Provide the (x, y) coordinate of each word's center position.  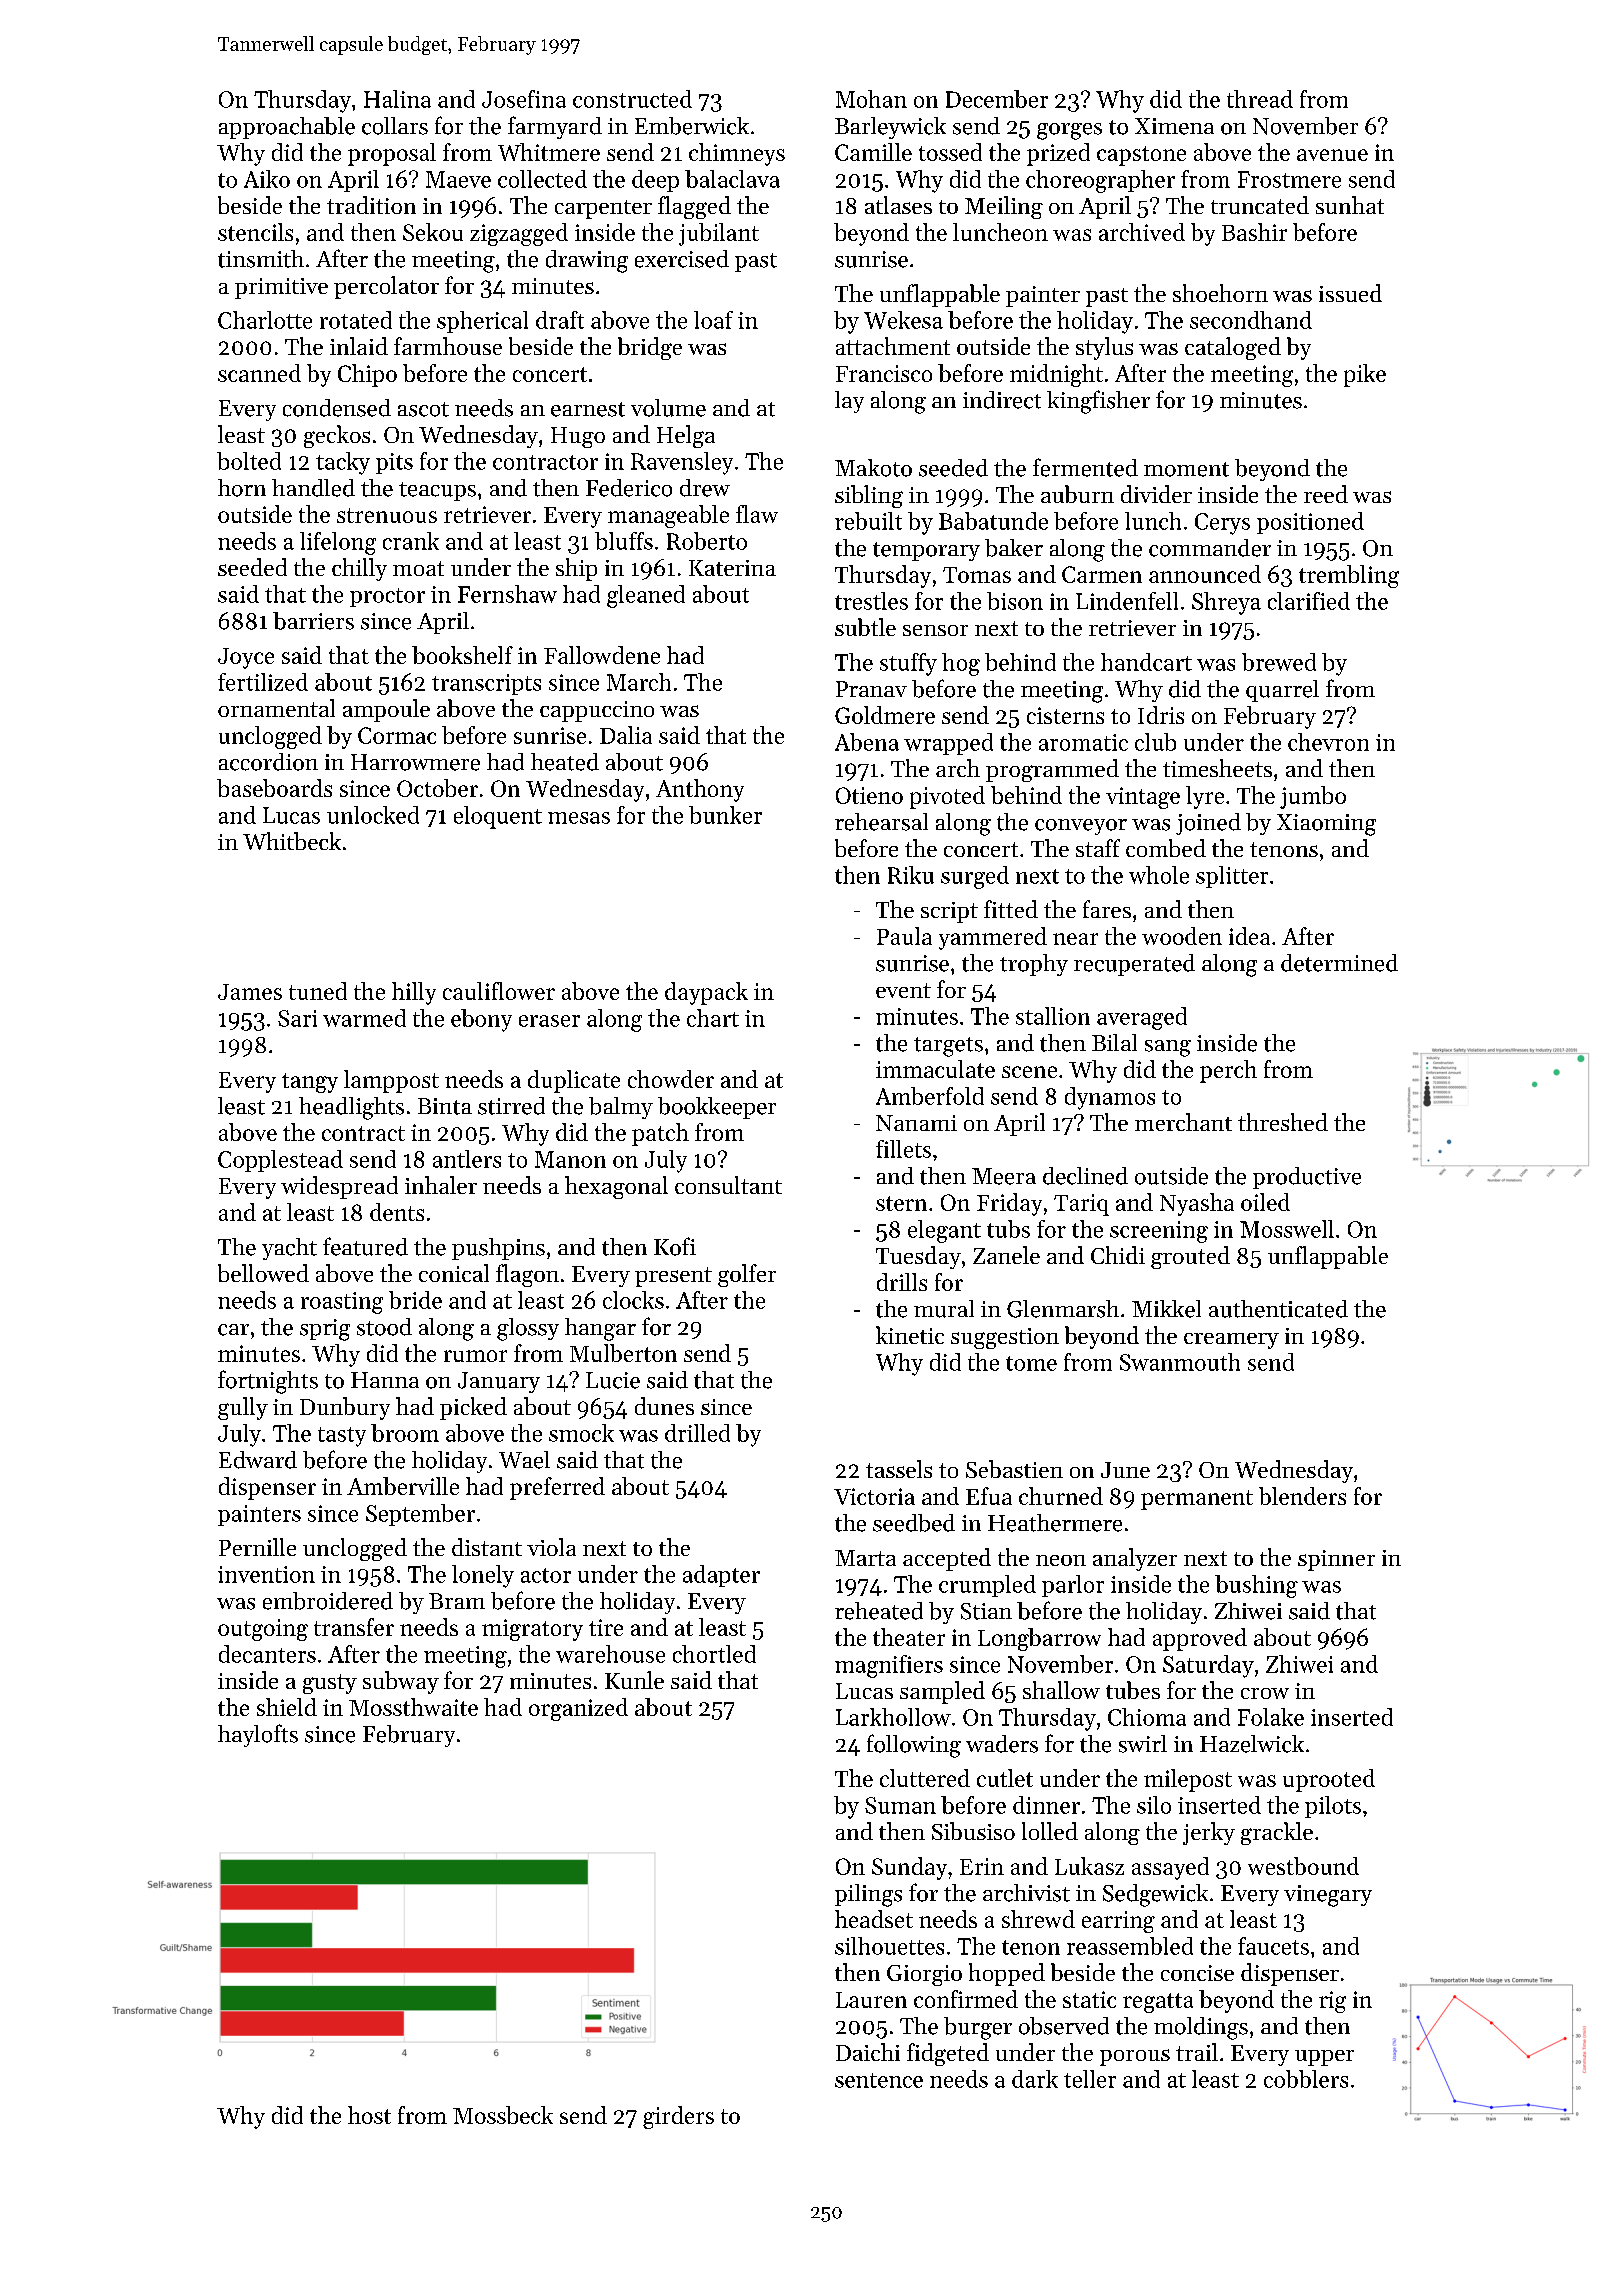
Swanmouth (1180, 1362)
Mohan (871, 99)
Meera (1004, 1176)
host (369, 2115)
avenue (1332, 155)
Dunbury (345, 1408)
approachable (287, 128)
